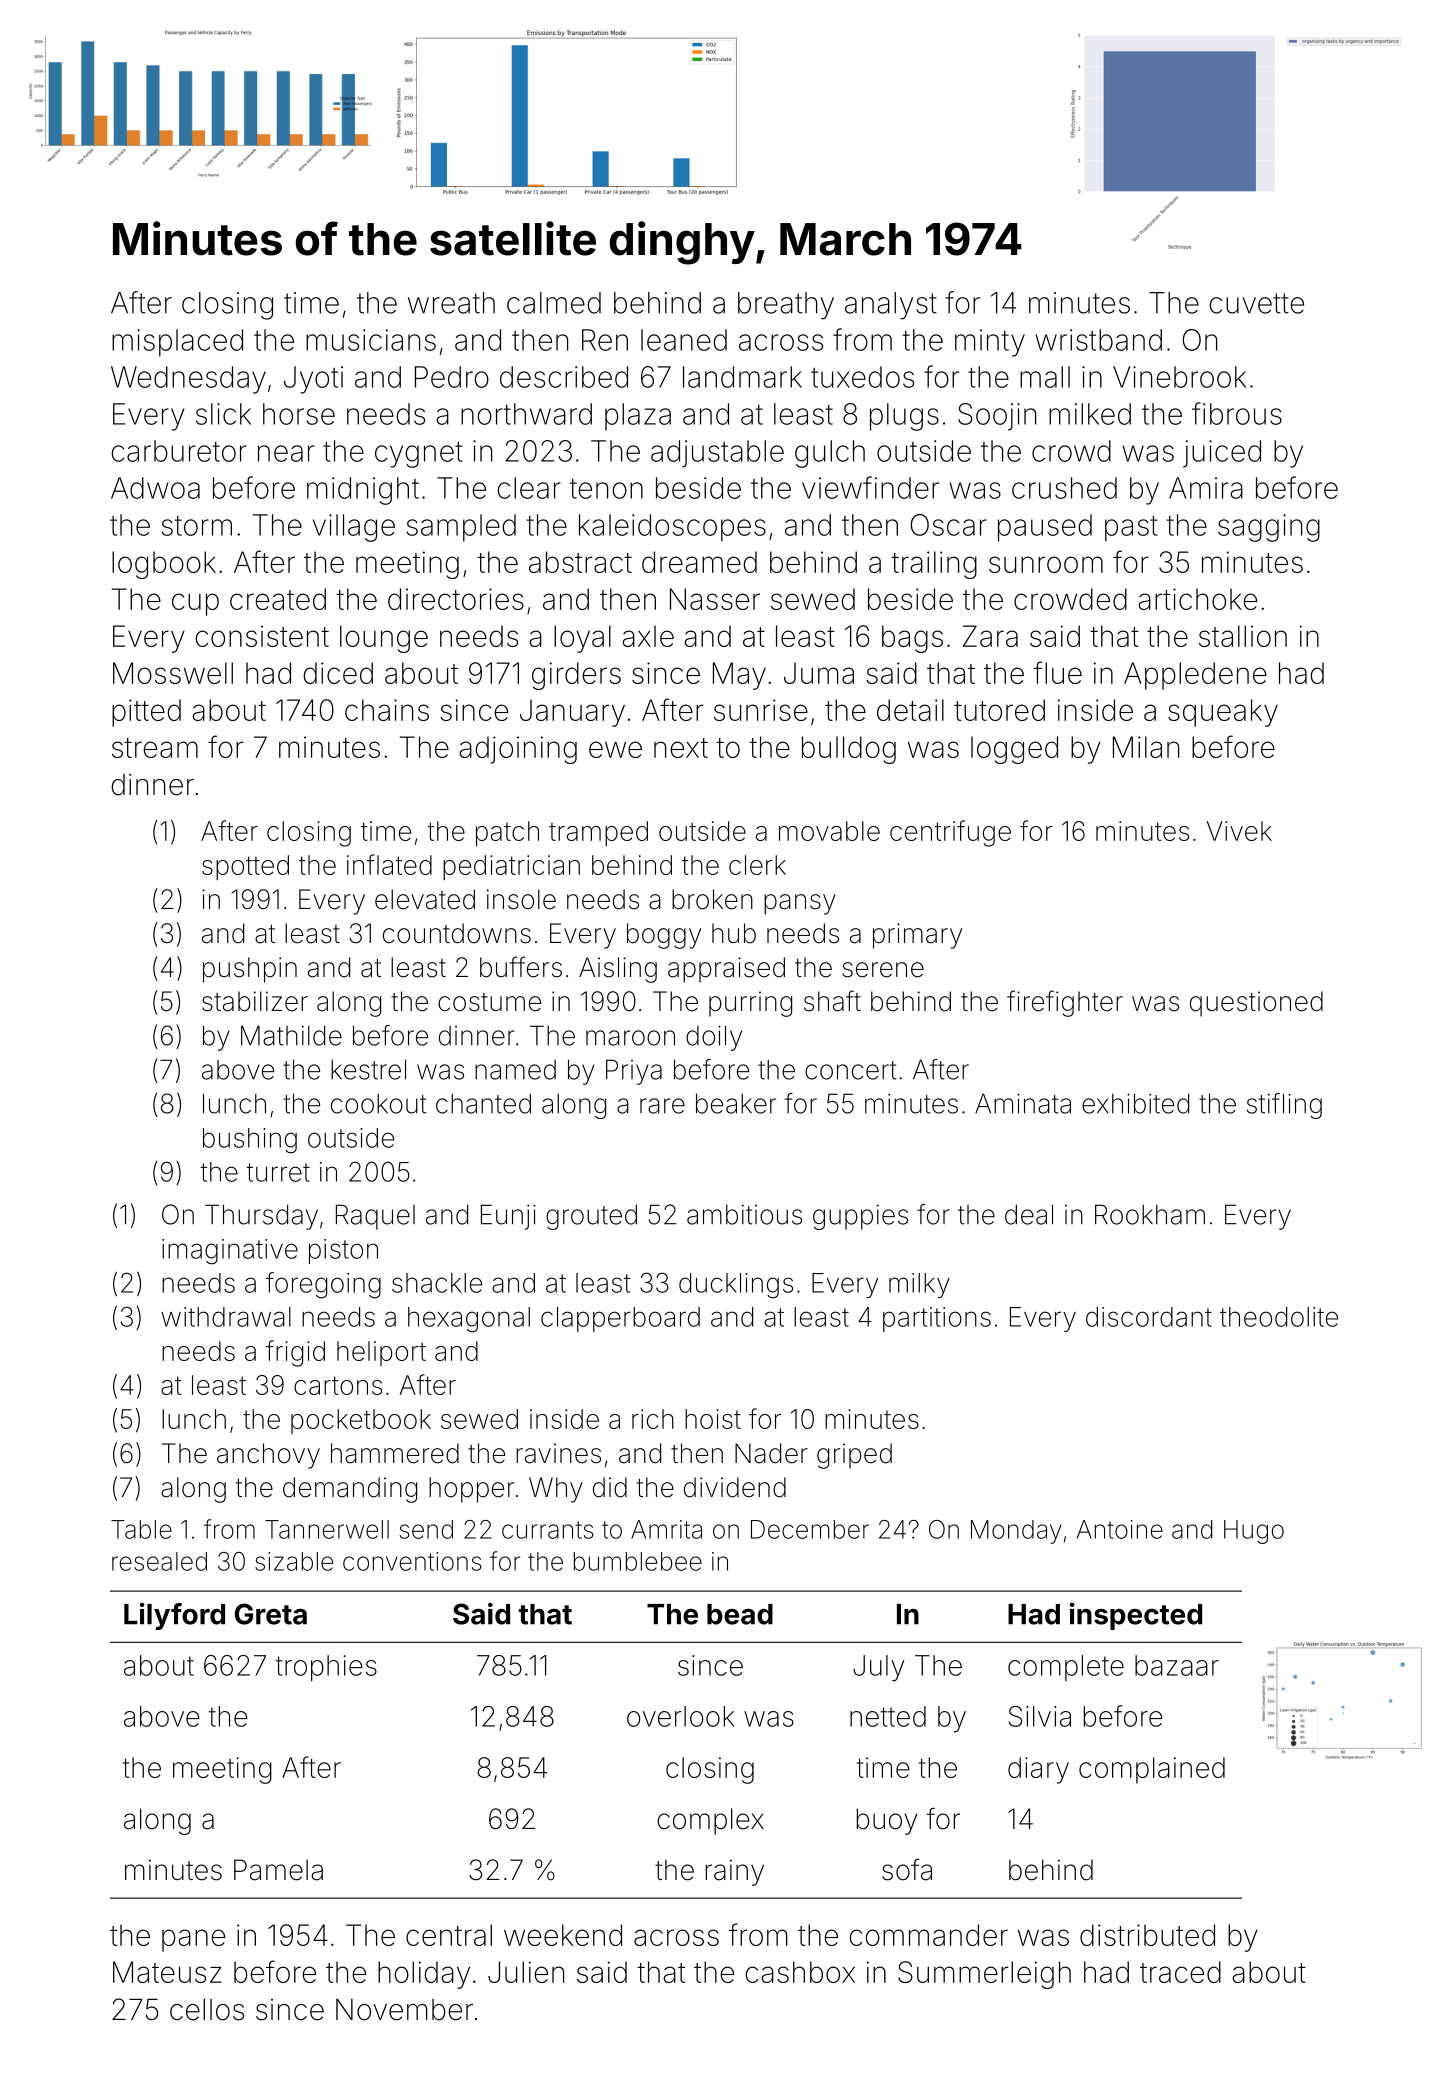 This image has height=2100, width=1450. Describe the element at coordinates (1152, 1770) in the image. I see `complained` at that location.
